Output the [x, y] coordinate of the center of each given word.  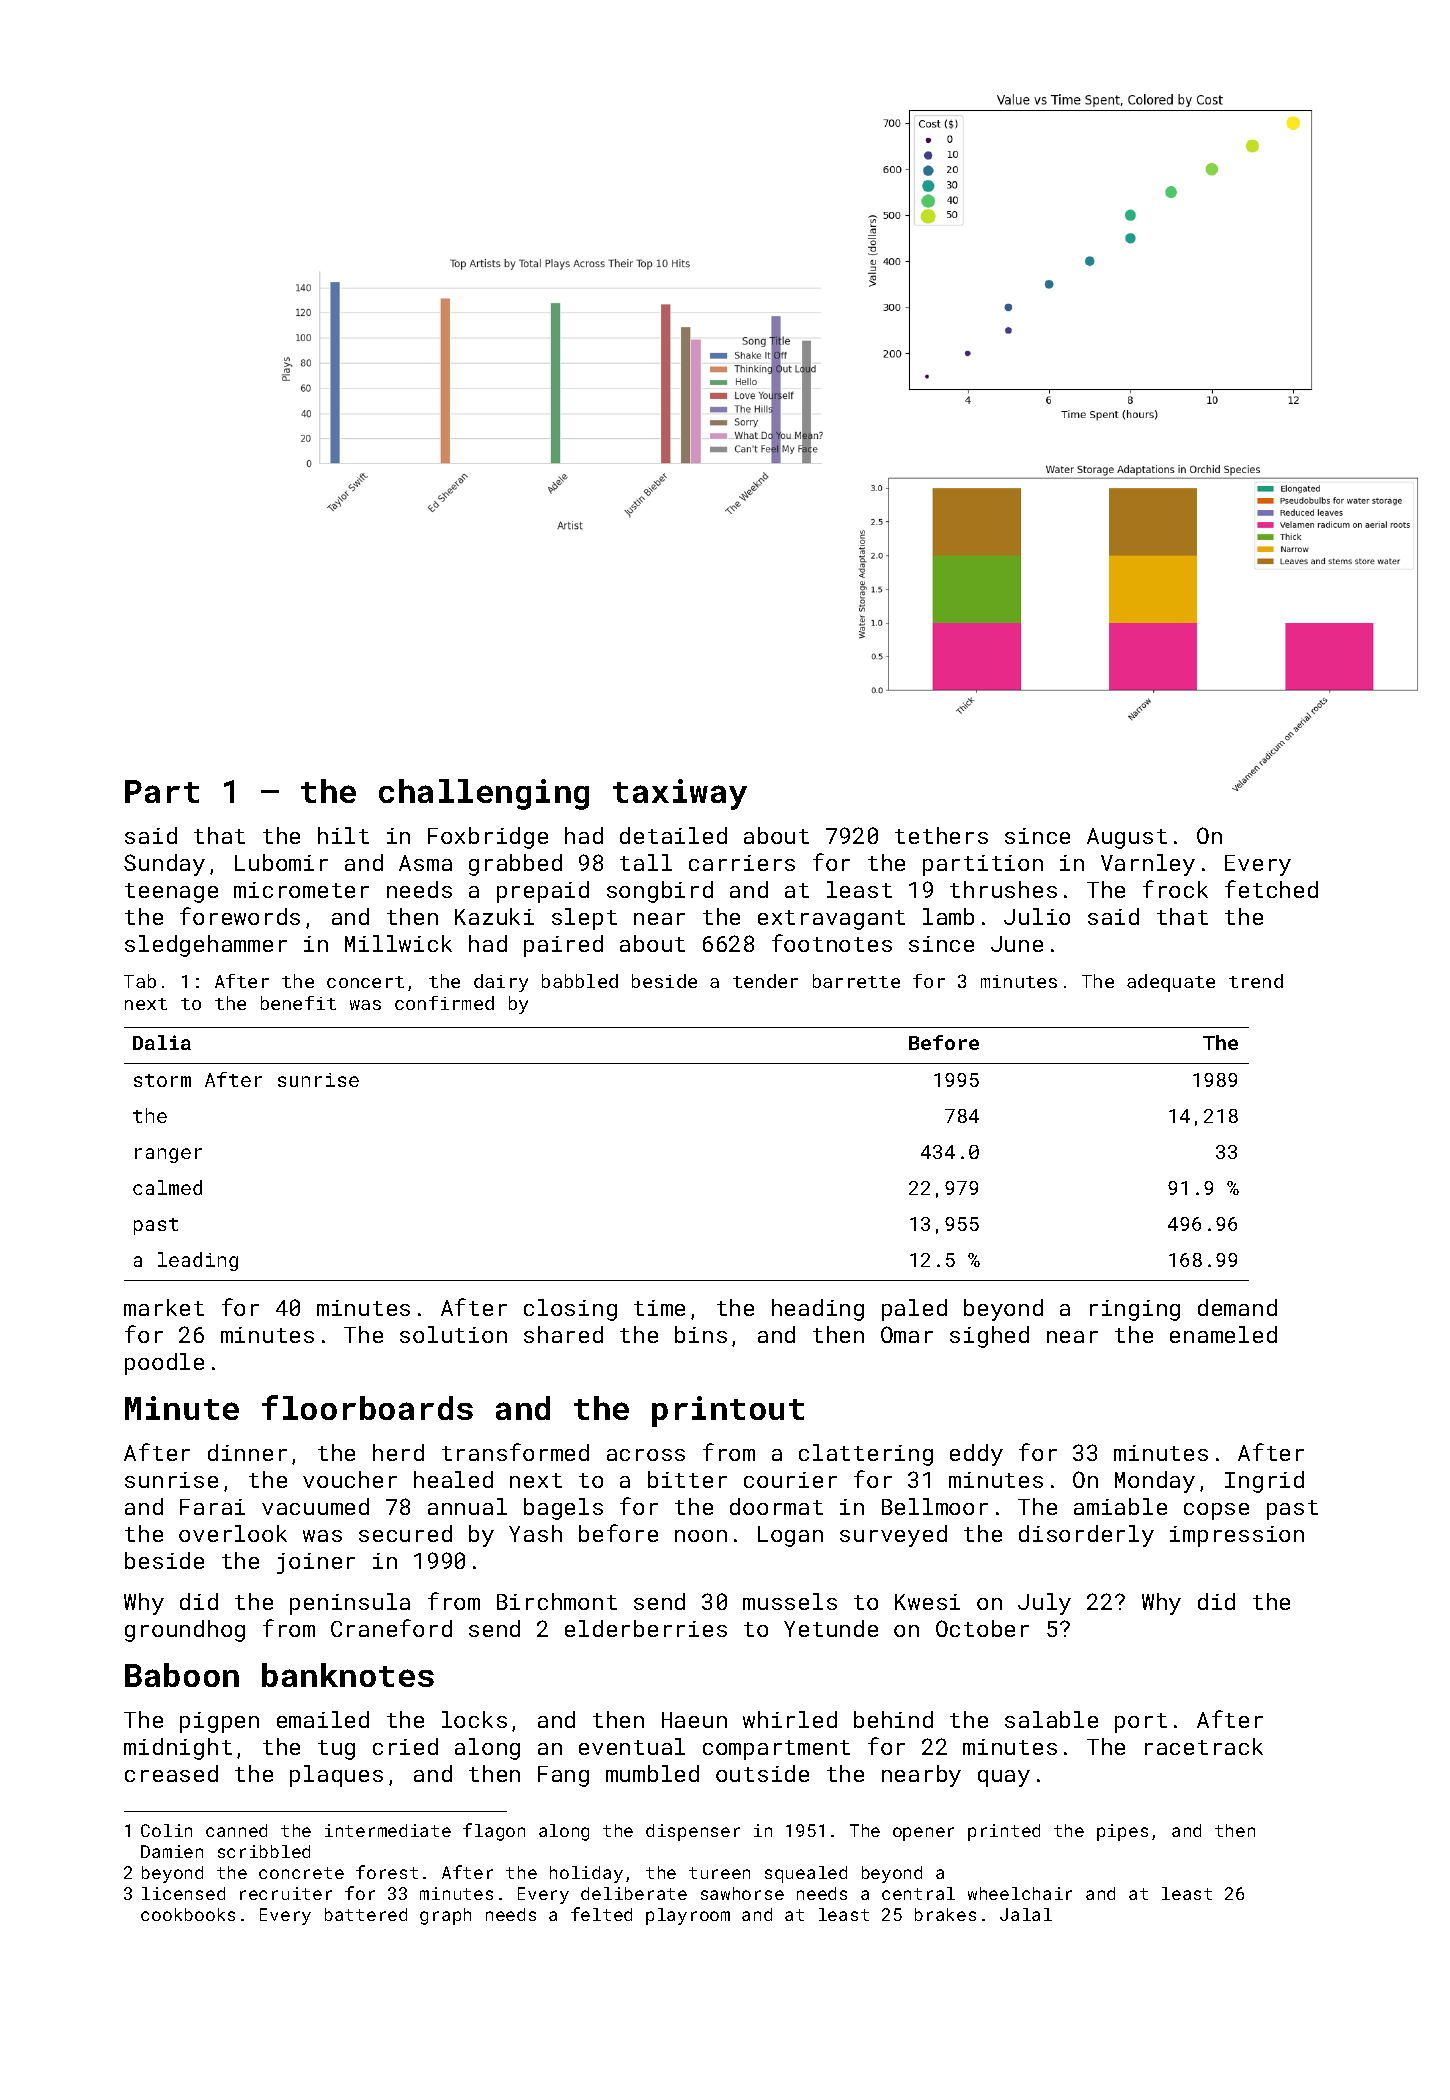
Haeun [694, 1720]
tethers [941, 835]
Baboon [182, 1675]
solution [453, 1334]
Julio [1037, 916]
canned [236, 1830]
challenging [484, 794]
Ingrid [1264, 1482]
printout [728, 1411]
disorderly [1086, 1536]
